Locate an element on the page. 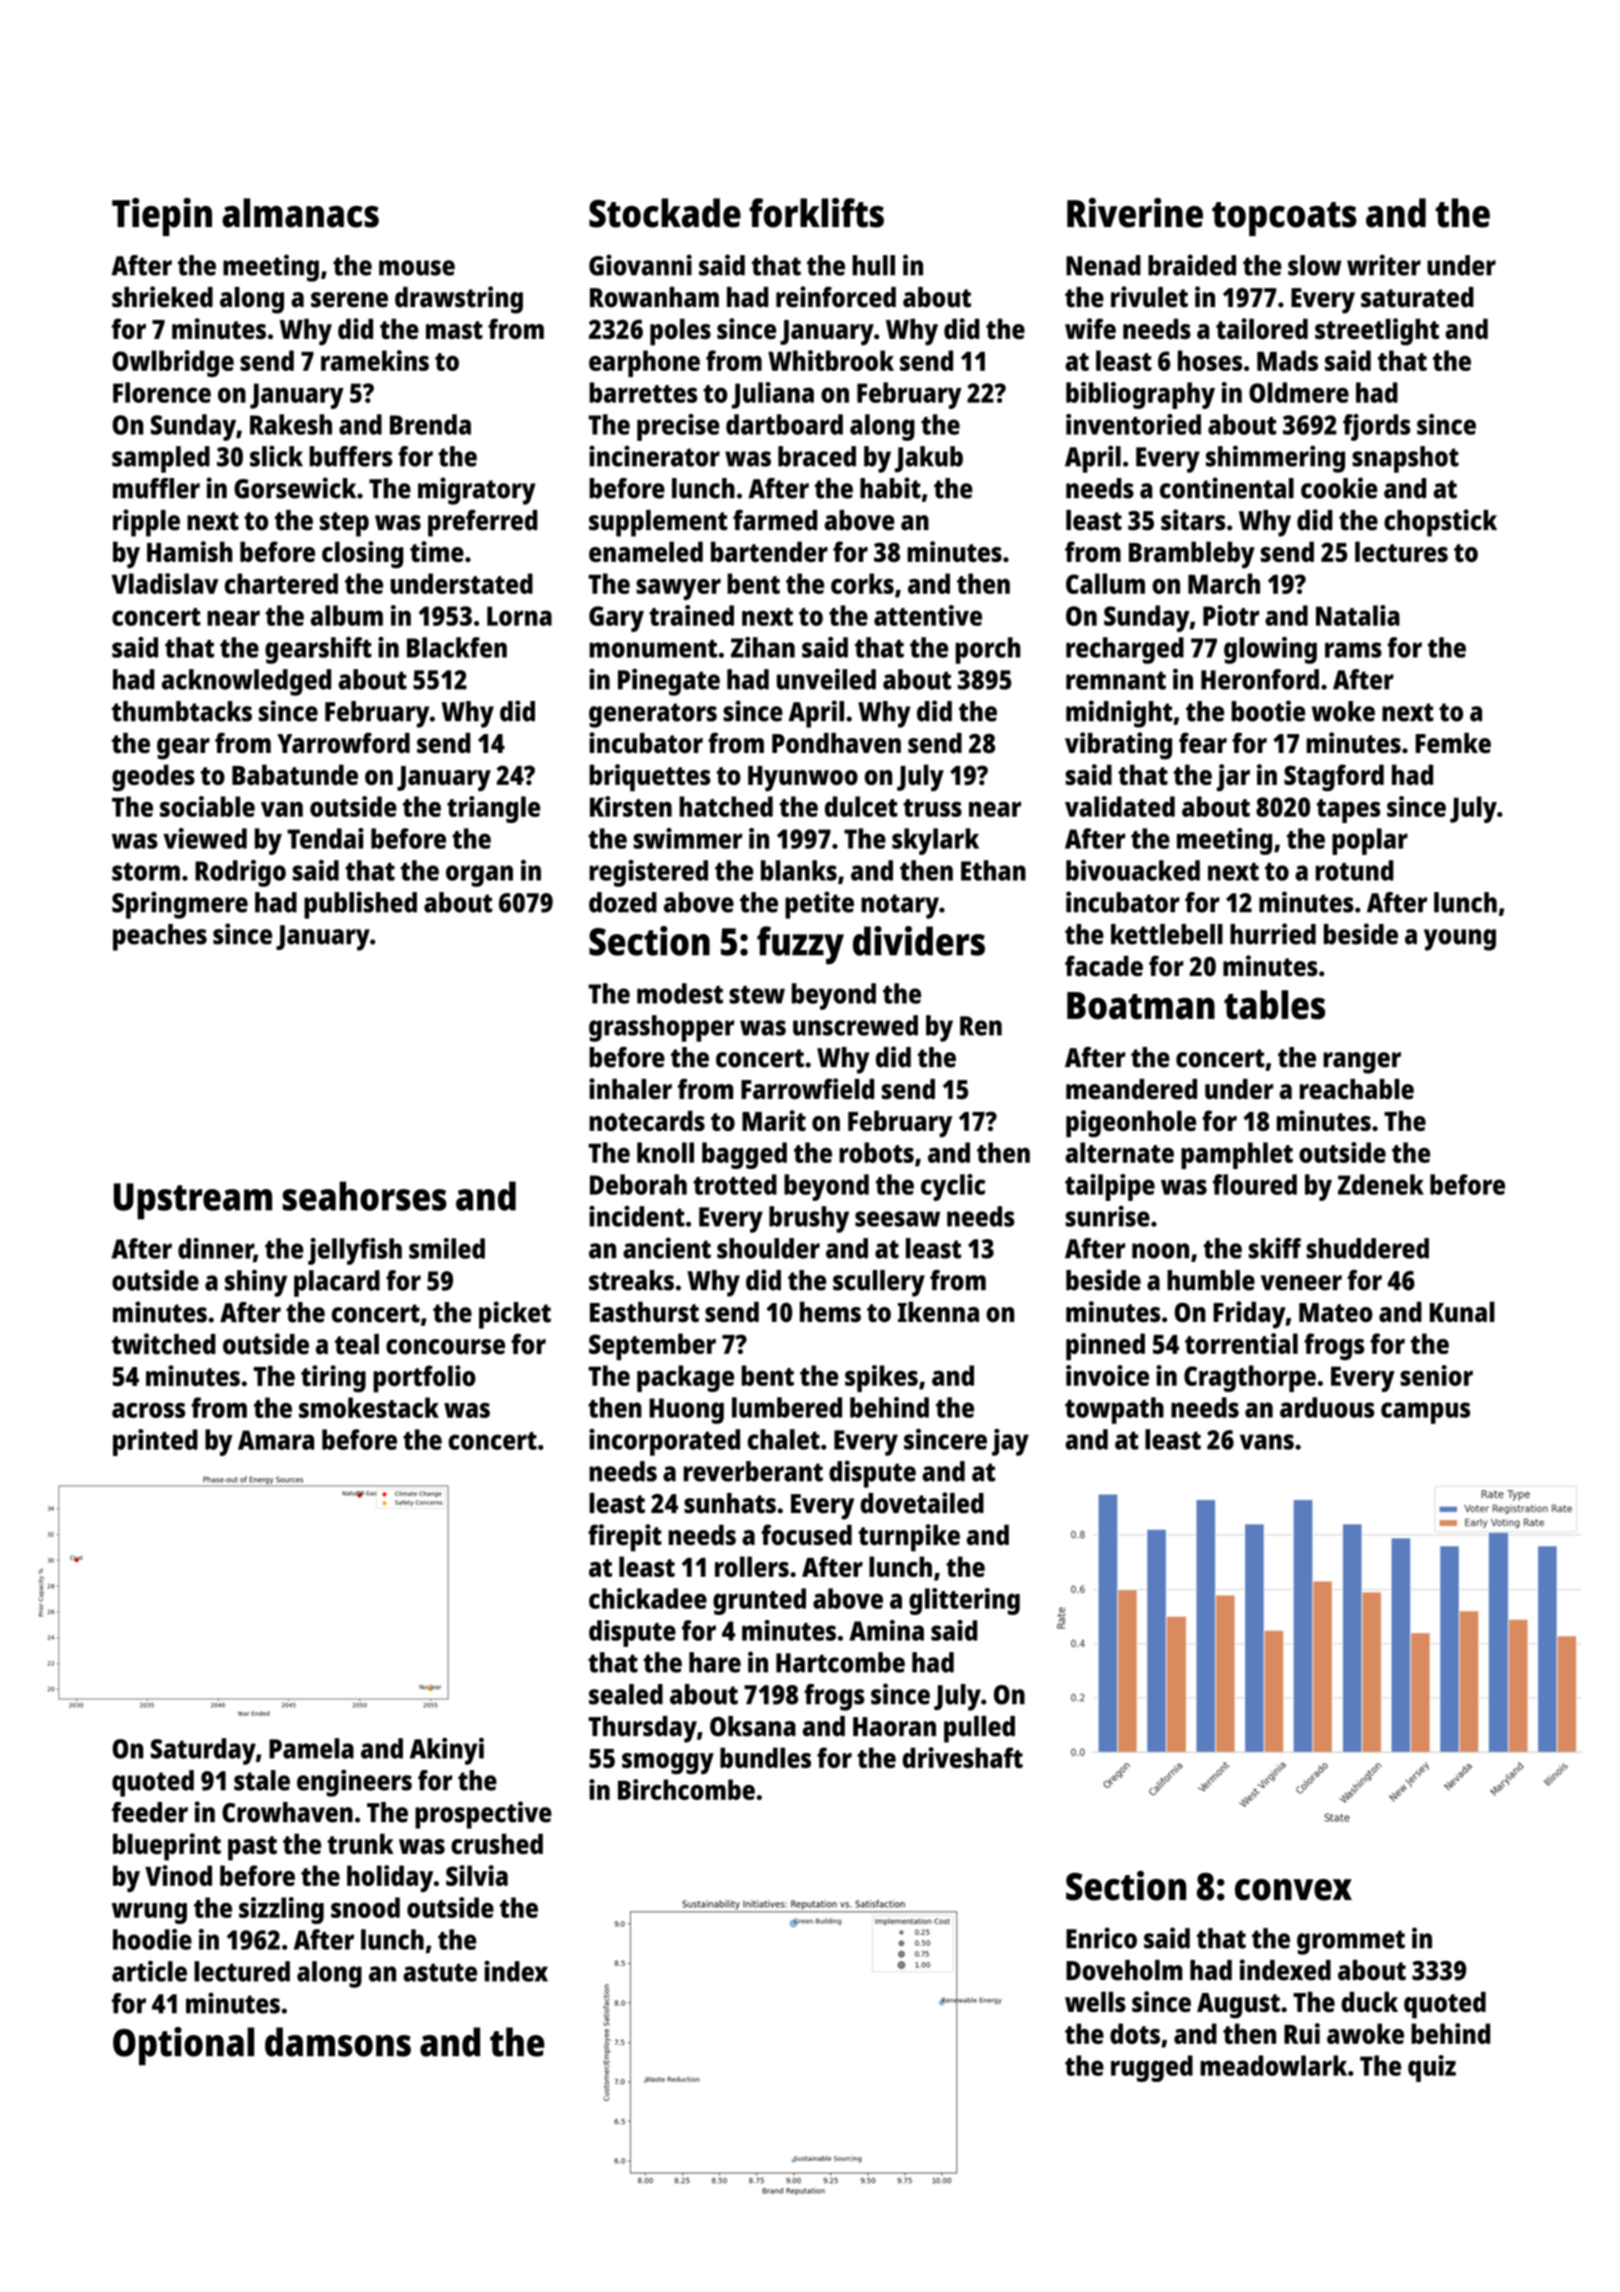 The width and height of the document is (1620, 2292). young is located at coordinates (1460, 940).
